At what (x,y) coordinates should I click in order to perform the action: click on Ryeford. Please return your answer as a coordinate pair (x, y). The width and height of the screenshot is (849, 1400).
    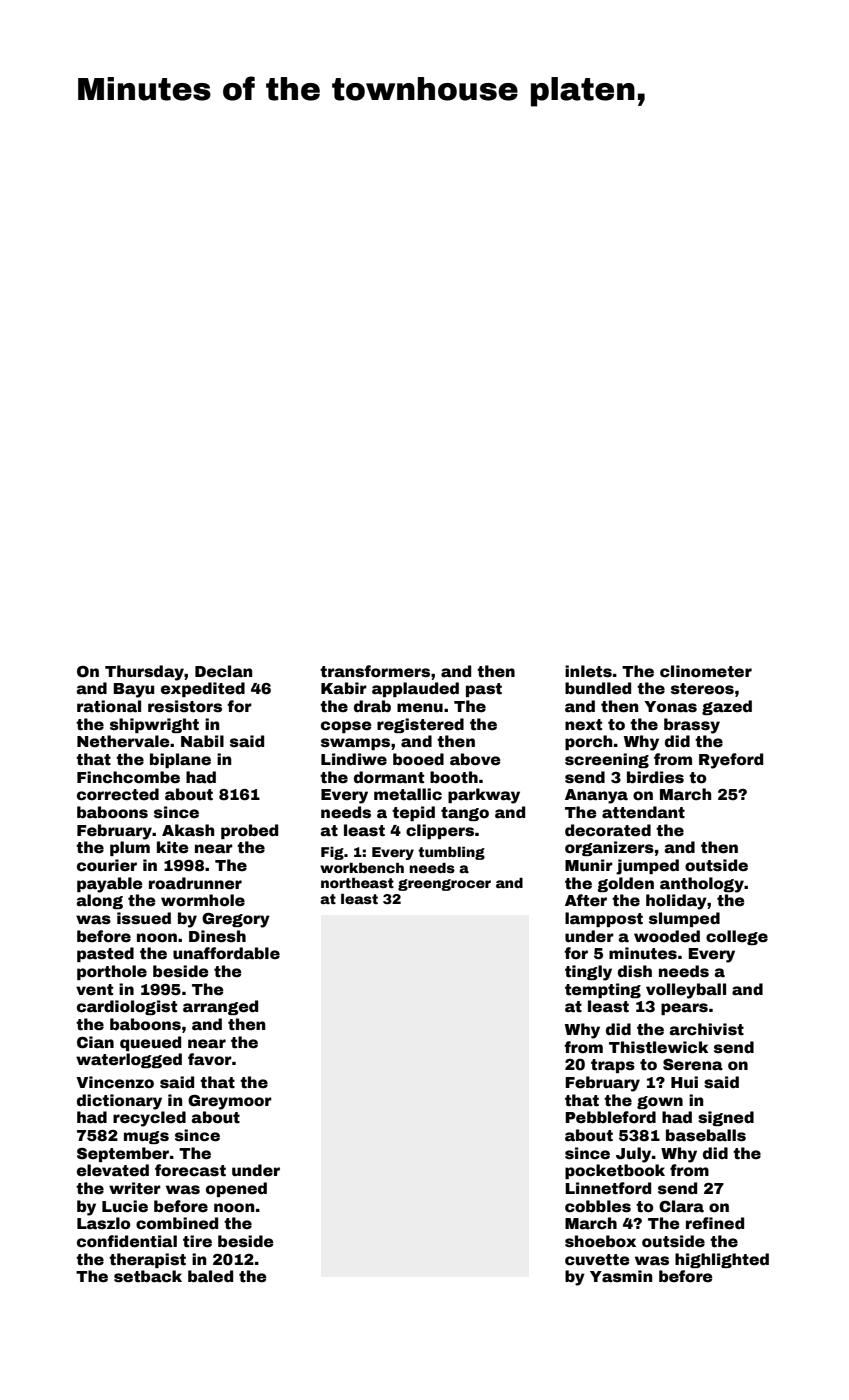
    Looking at the image, I should click on (731, 761).
